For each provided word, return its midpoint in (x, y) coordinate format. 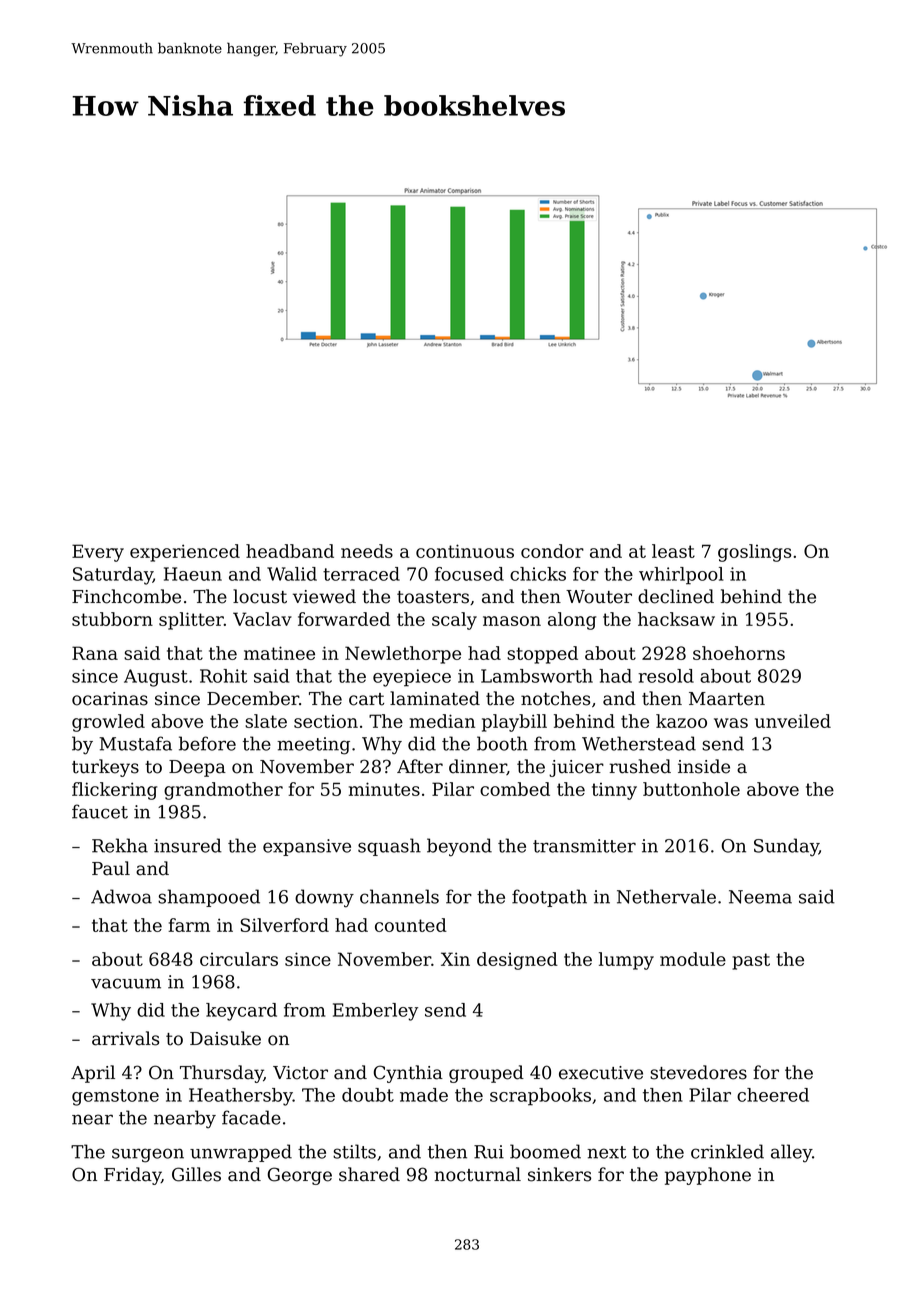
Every (98, 553)
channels (399, 896)
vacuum (126, 983)
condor (552, 551)
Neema (760, 897)
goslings (754, 553)
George (300, 1176)
